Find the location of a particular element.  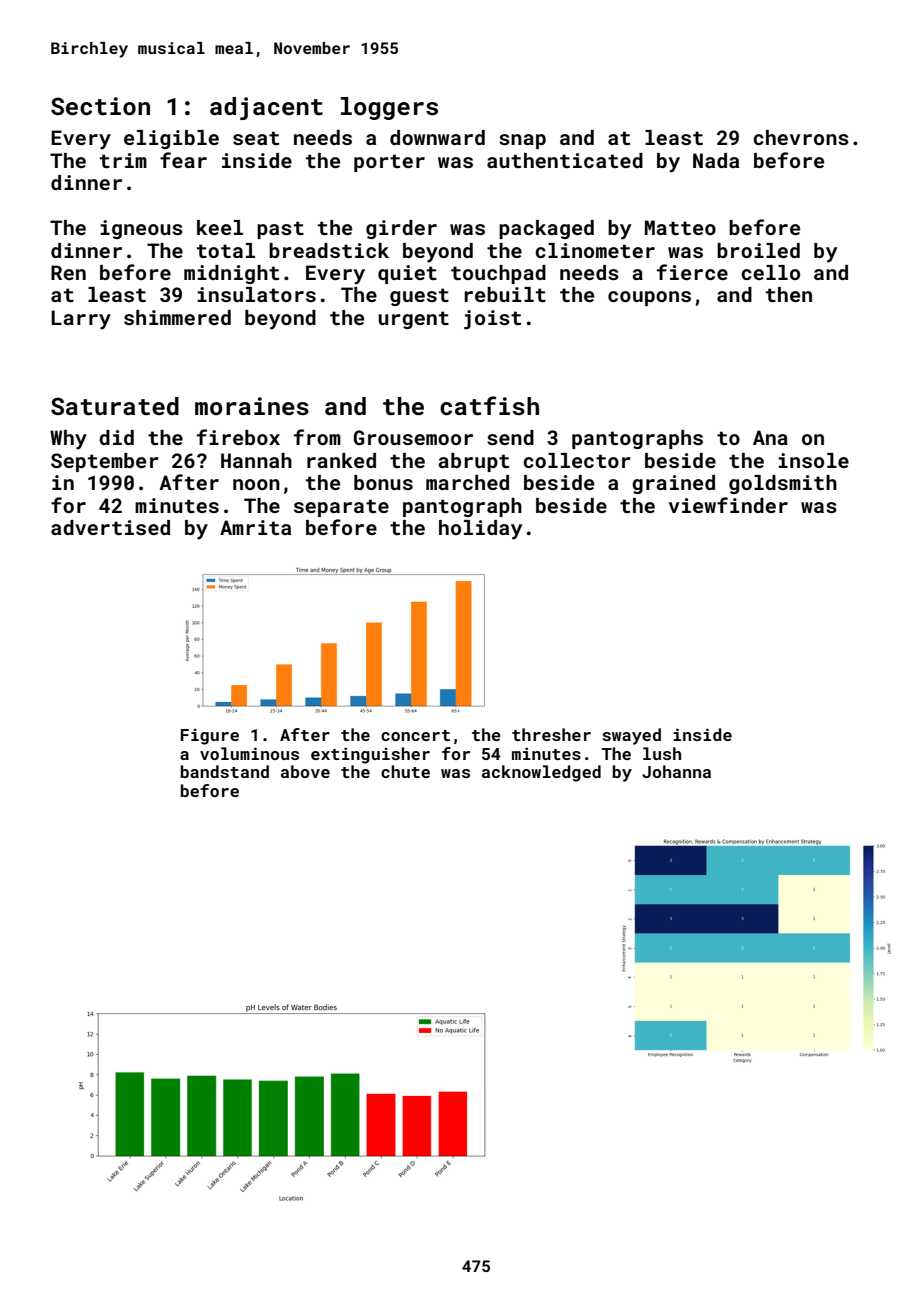

urgent is located at coordinates (413, 320).
